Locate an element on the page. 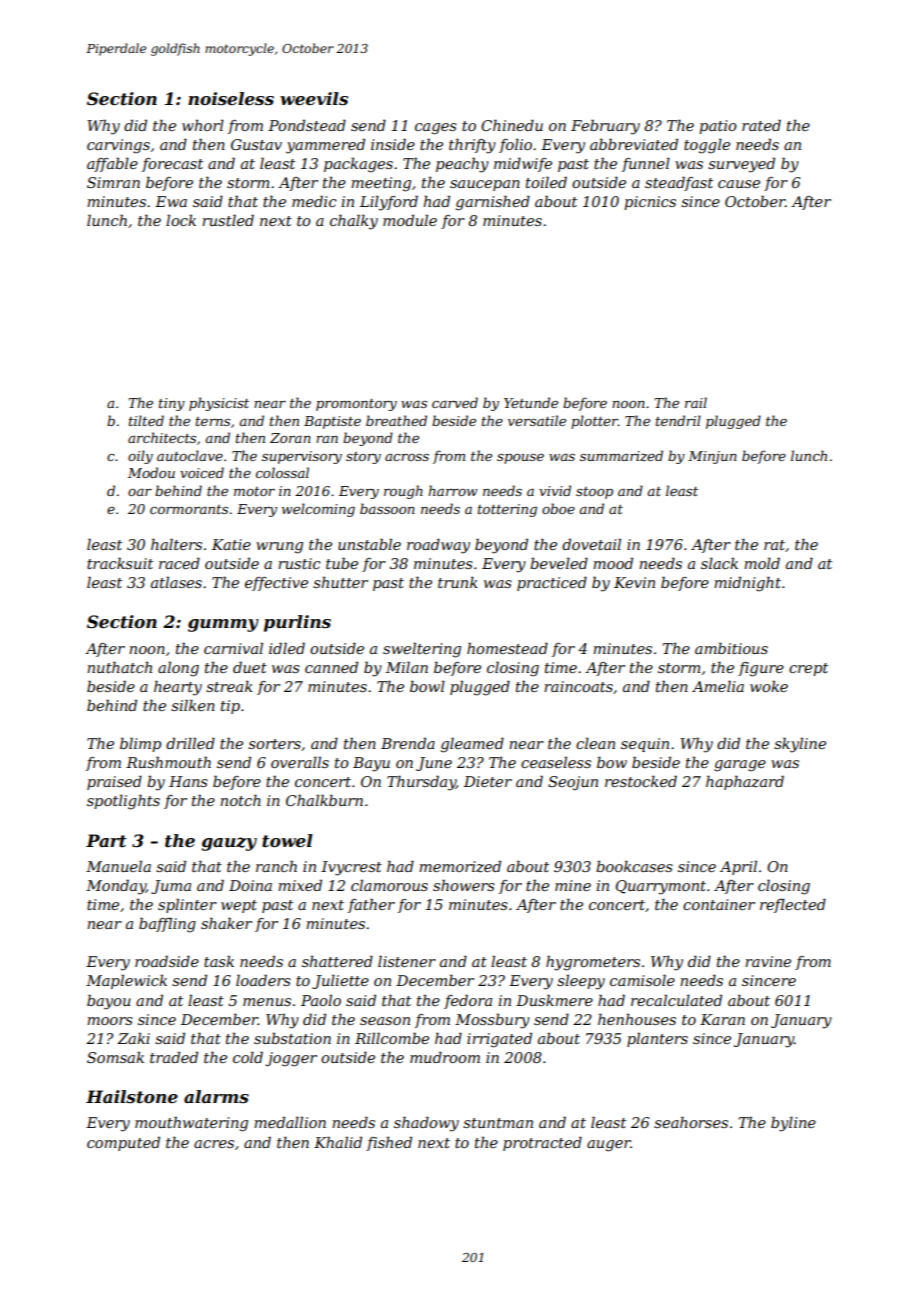 The width and height of the document is (924, 1308). cages is located at coordinates (436, 129).
